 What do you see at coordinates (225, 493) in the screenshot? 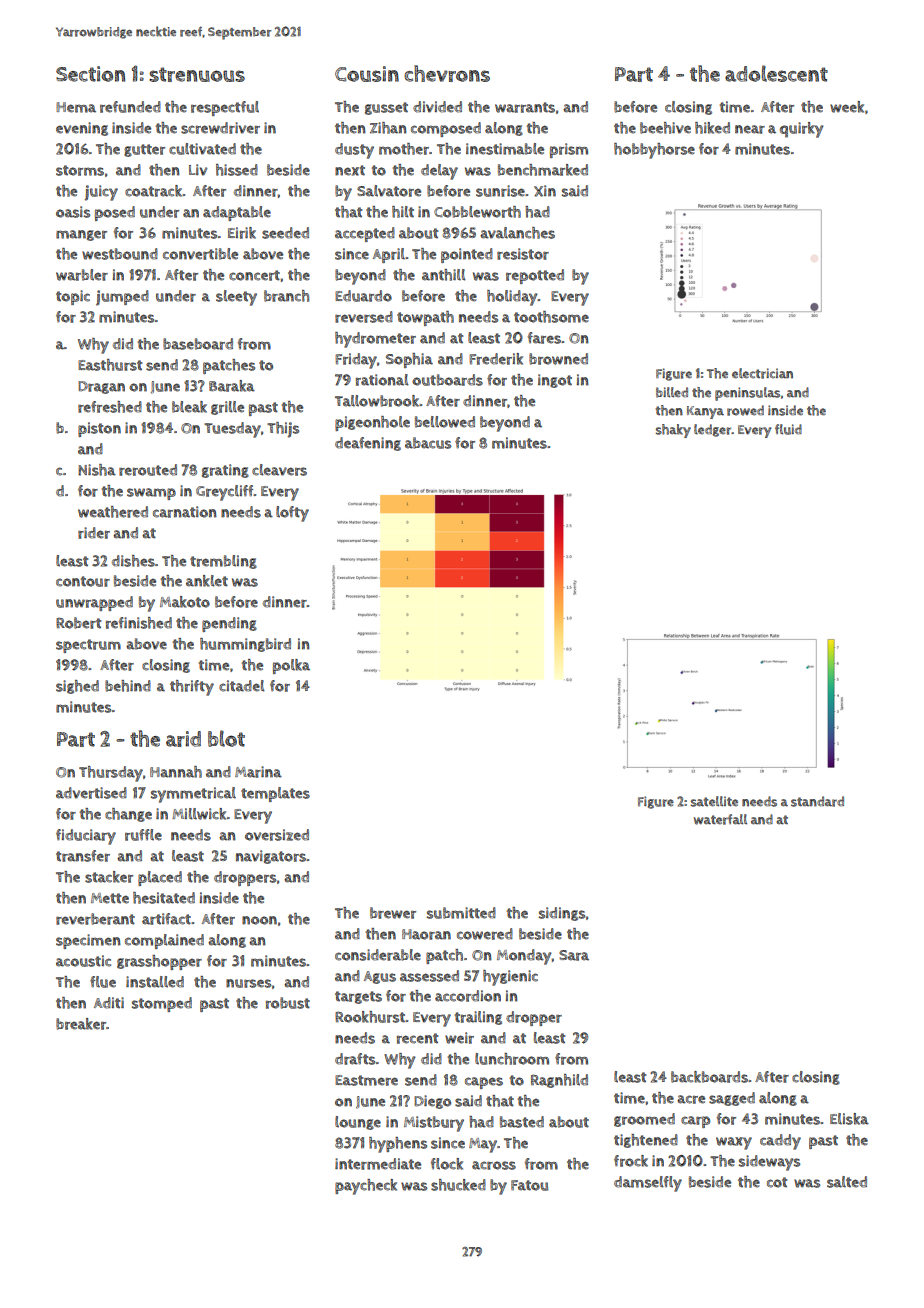
I see `Greycliff` at bounding box center [225, 493].
